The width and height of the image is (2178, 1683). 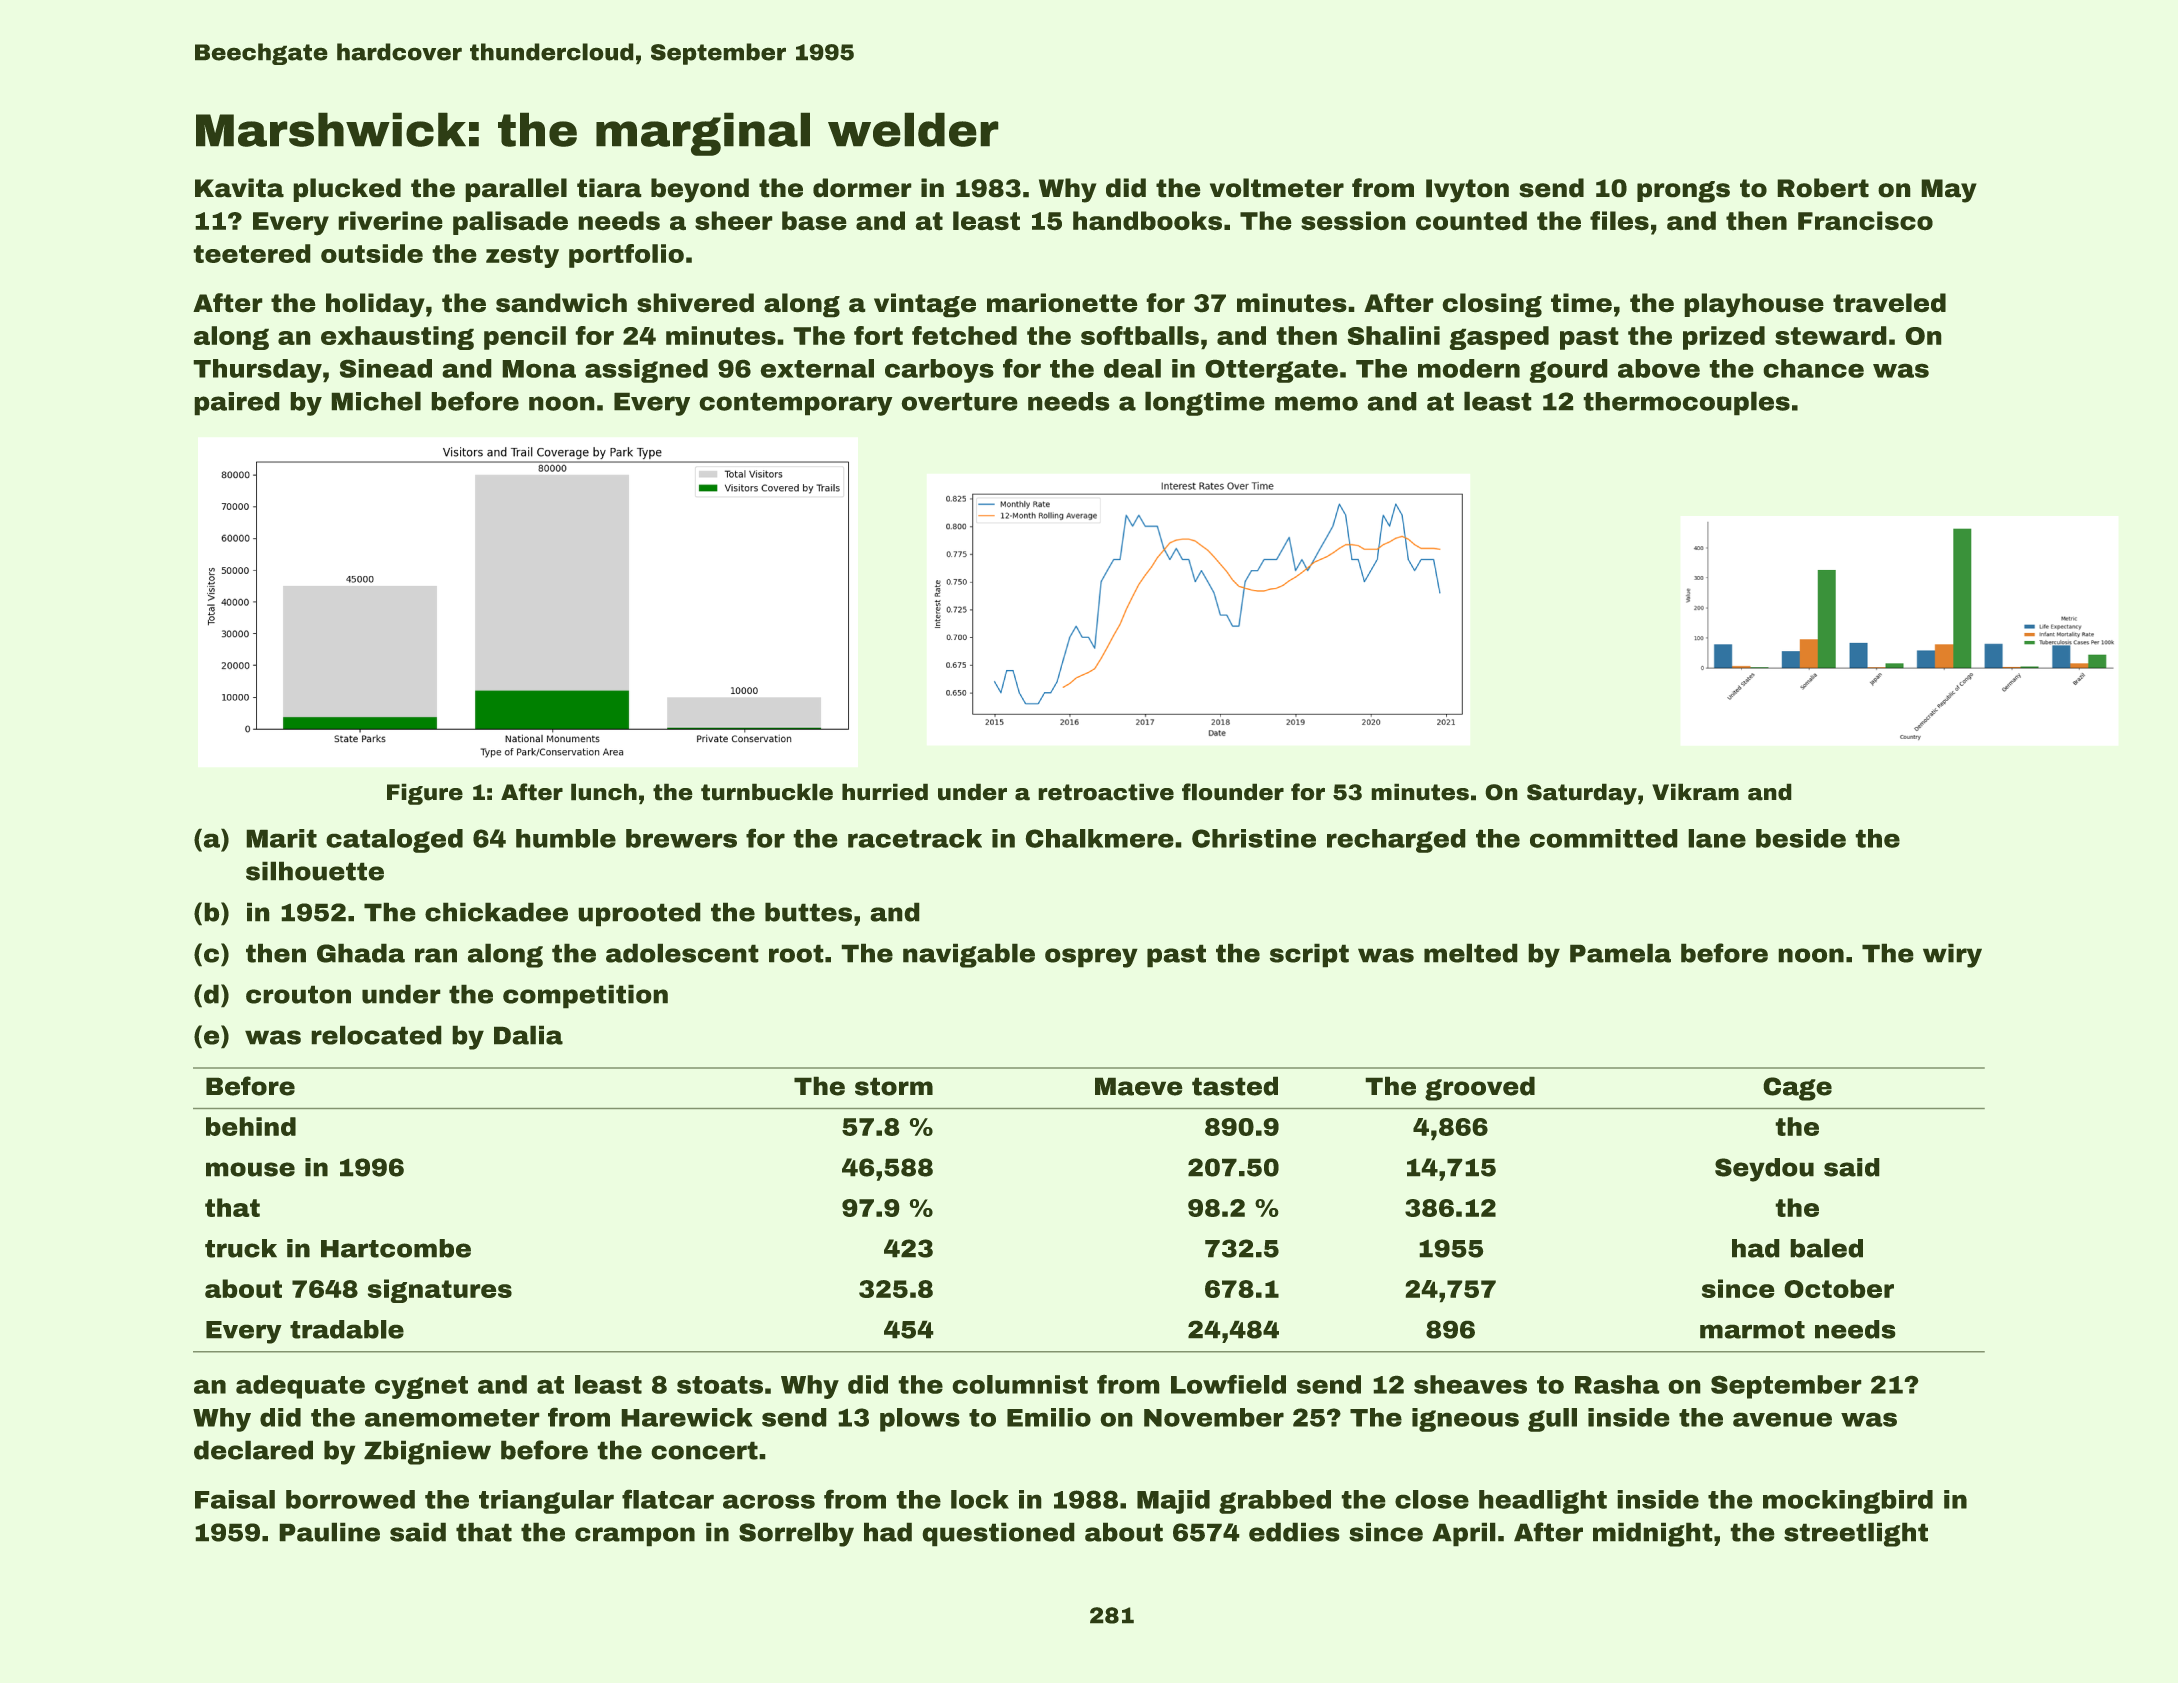 I want to click on retroactive, so click(x=1106, y=792).
